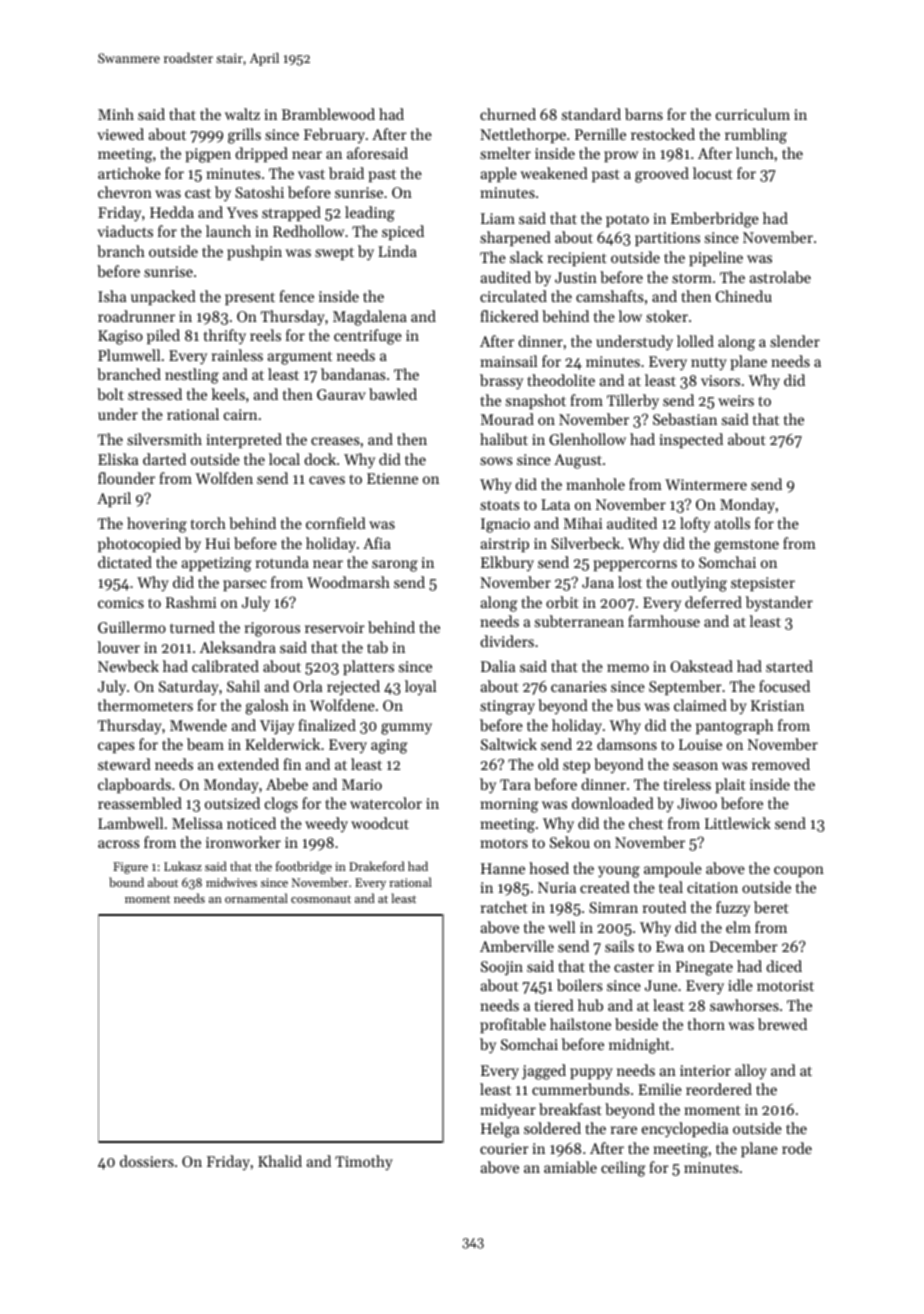  I want to click on farmhouse, so click(664, 621).
